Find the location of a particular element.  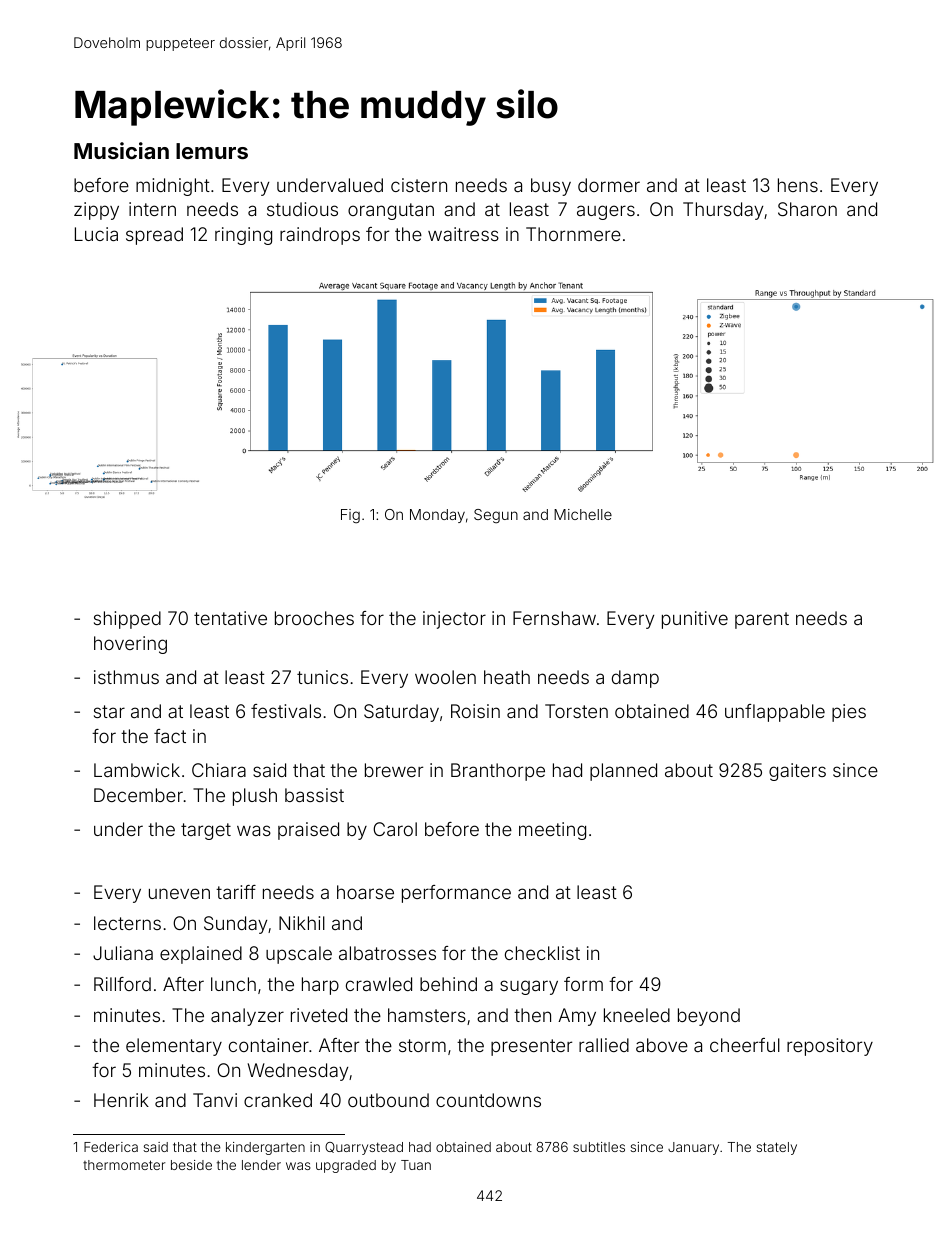

cistern is located at coordinates (419, 185).
